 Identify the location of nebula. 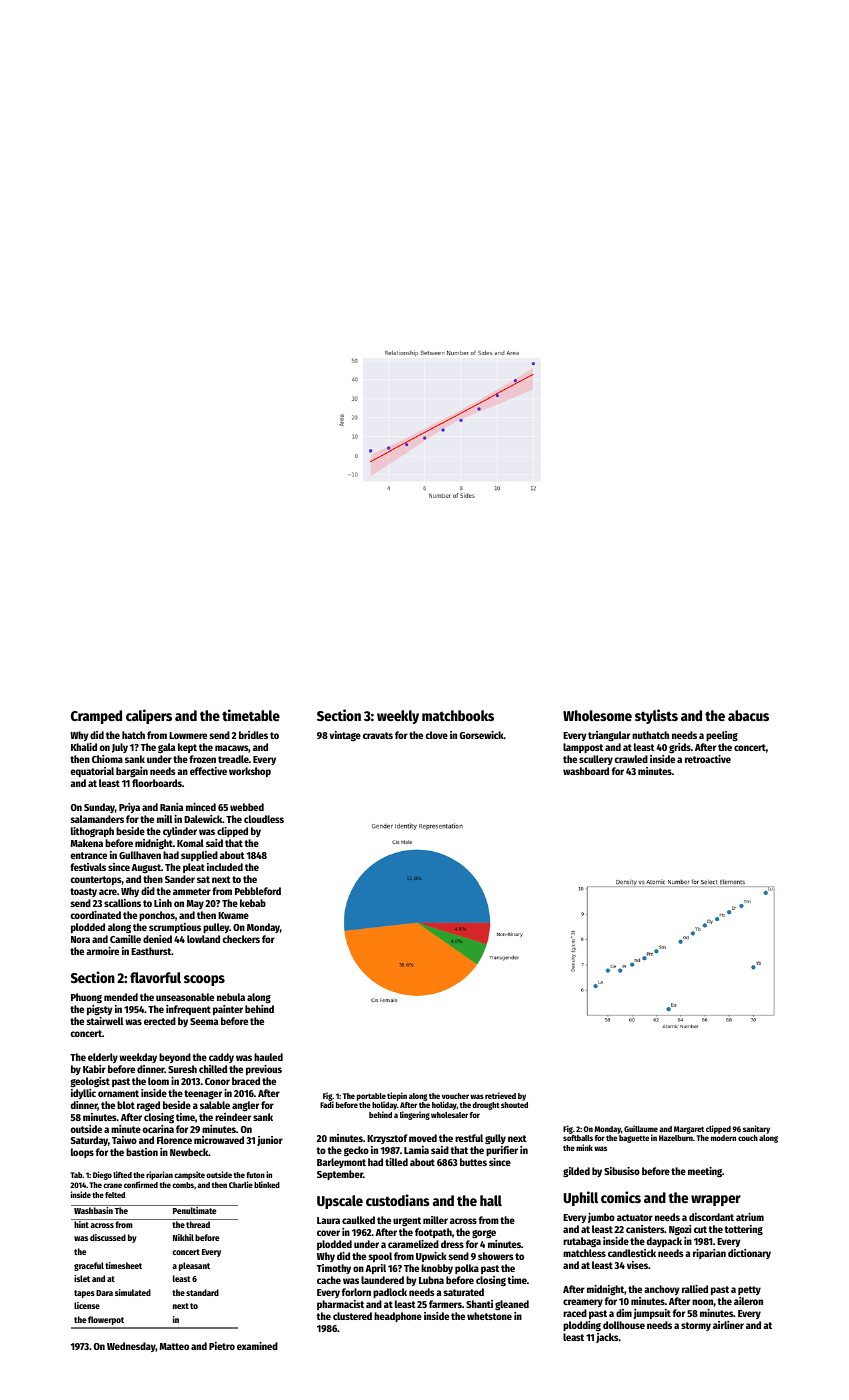
(231, 997).
